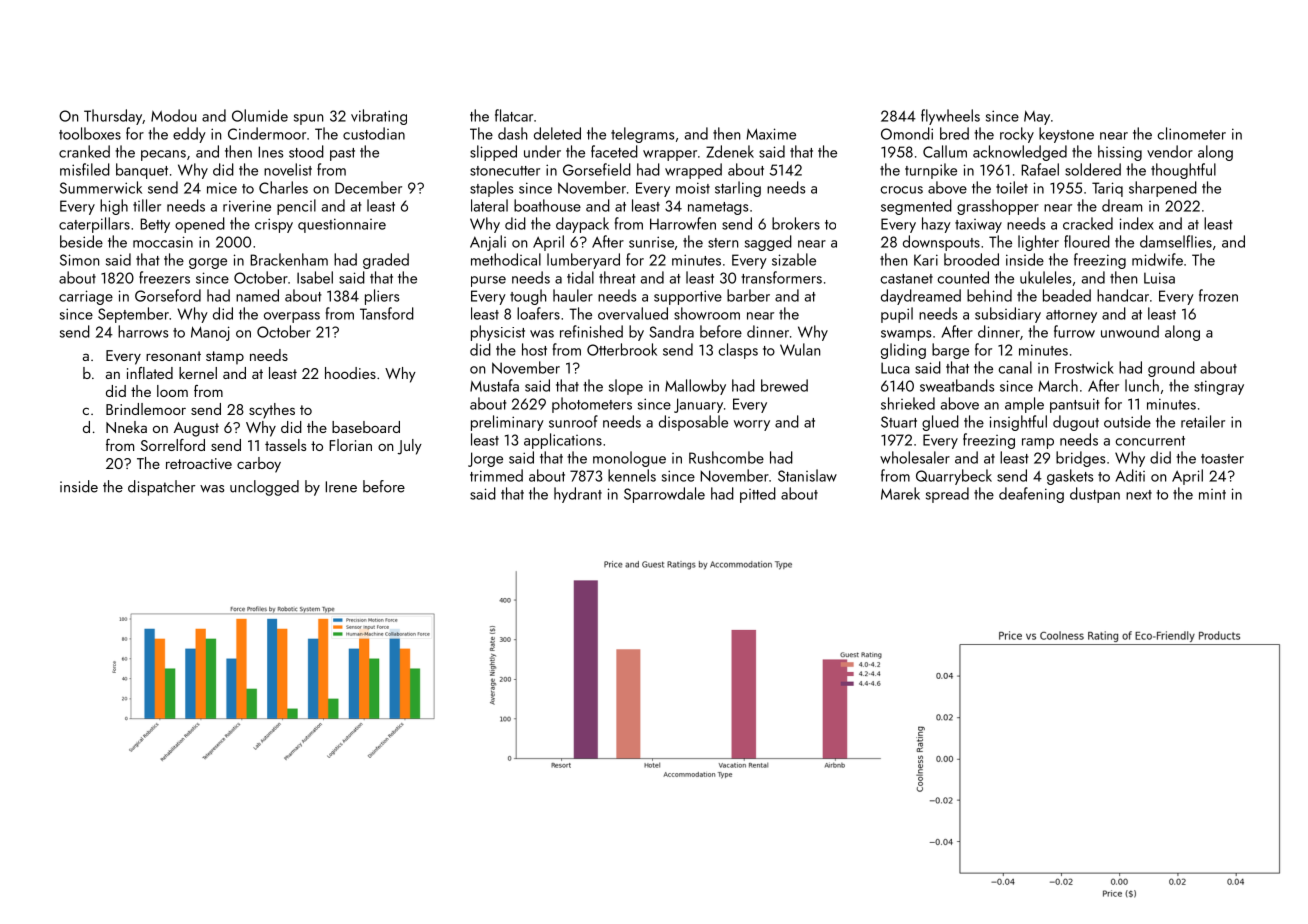 This screenshot has height=924, width=1308. I want to click on grasshopper, so click(998, 207).
